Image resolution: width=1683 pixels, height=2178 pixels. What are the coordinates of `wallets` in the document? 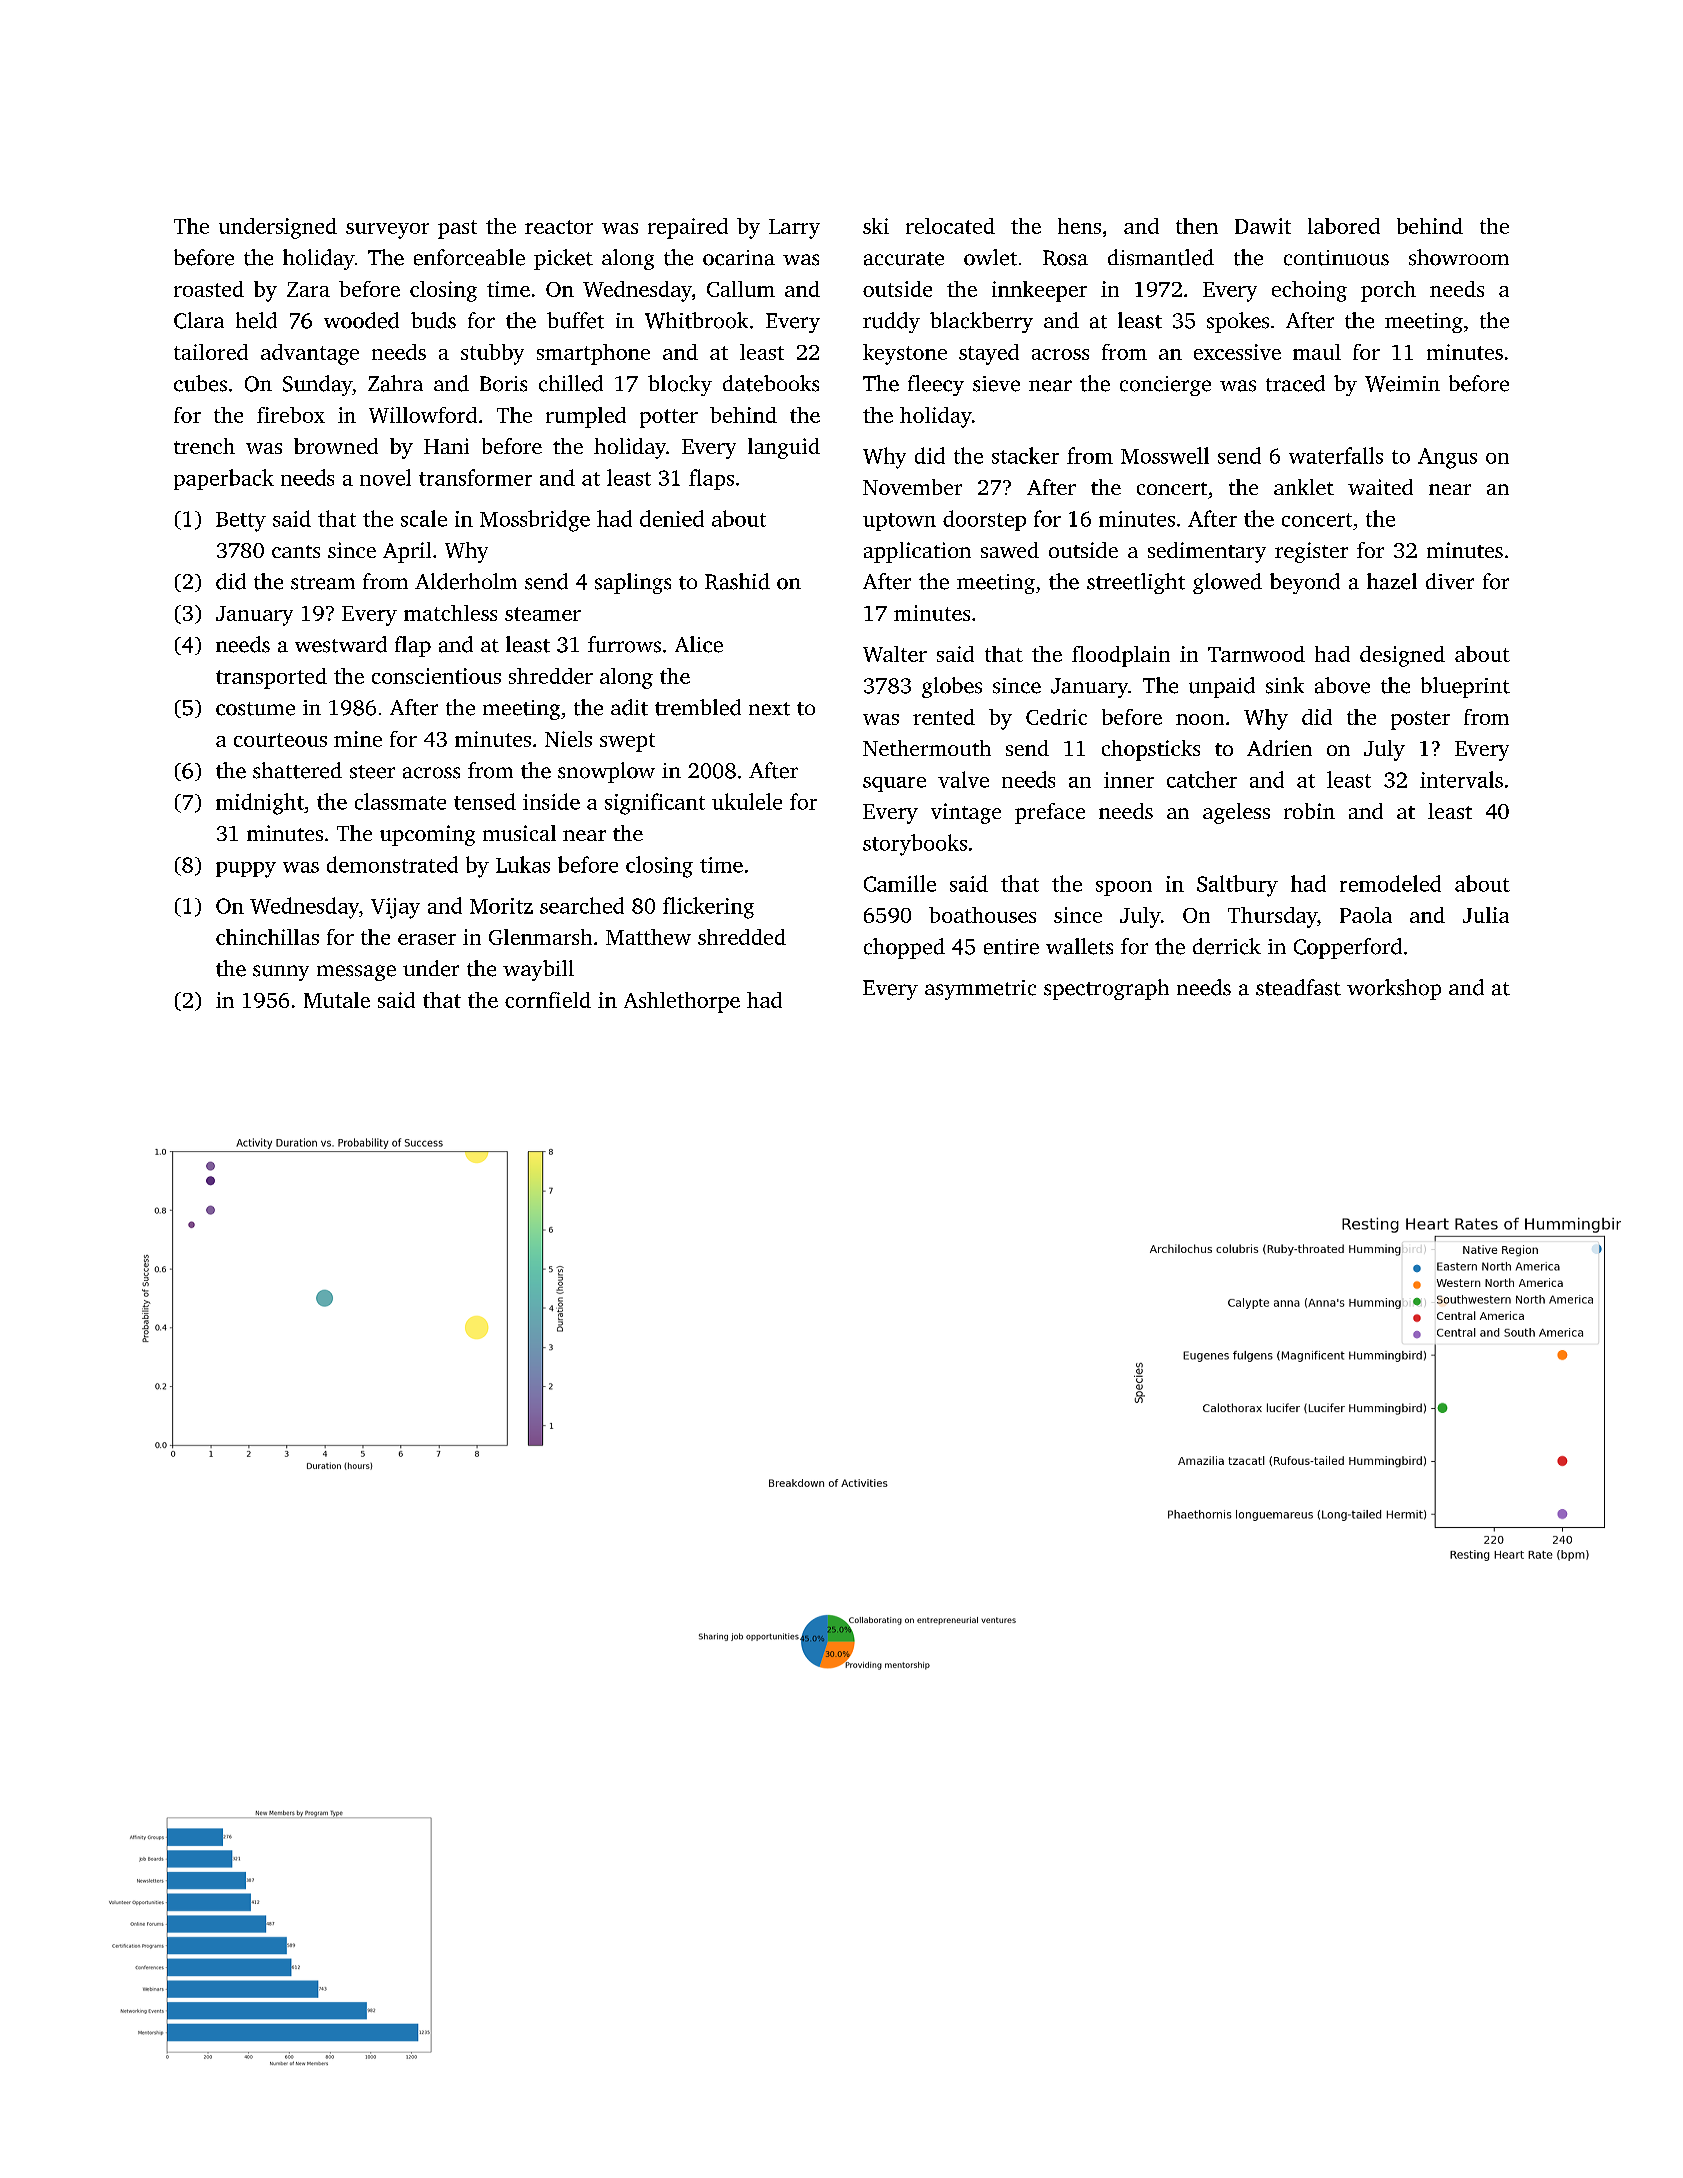 It's located at (1079, 946).
